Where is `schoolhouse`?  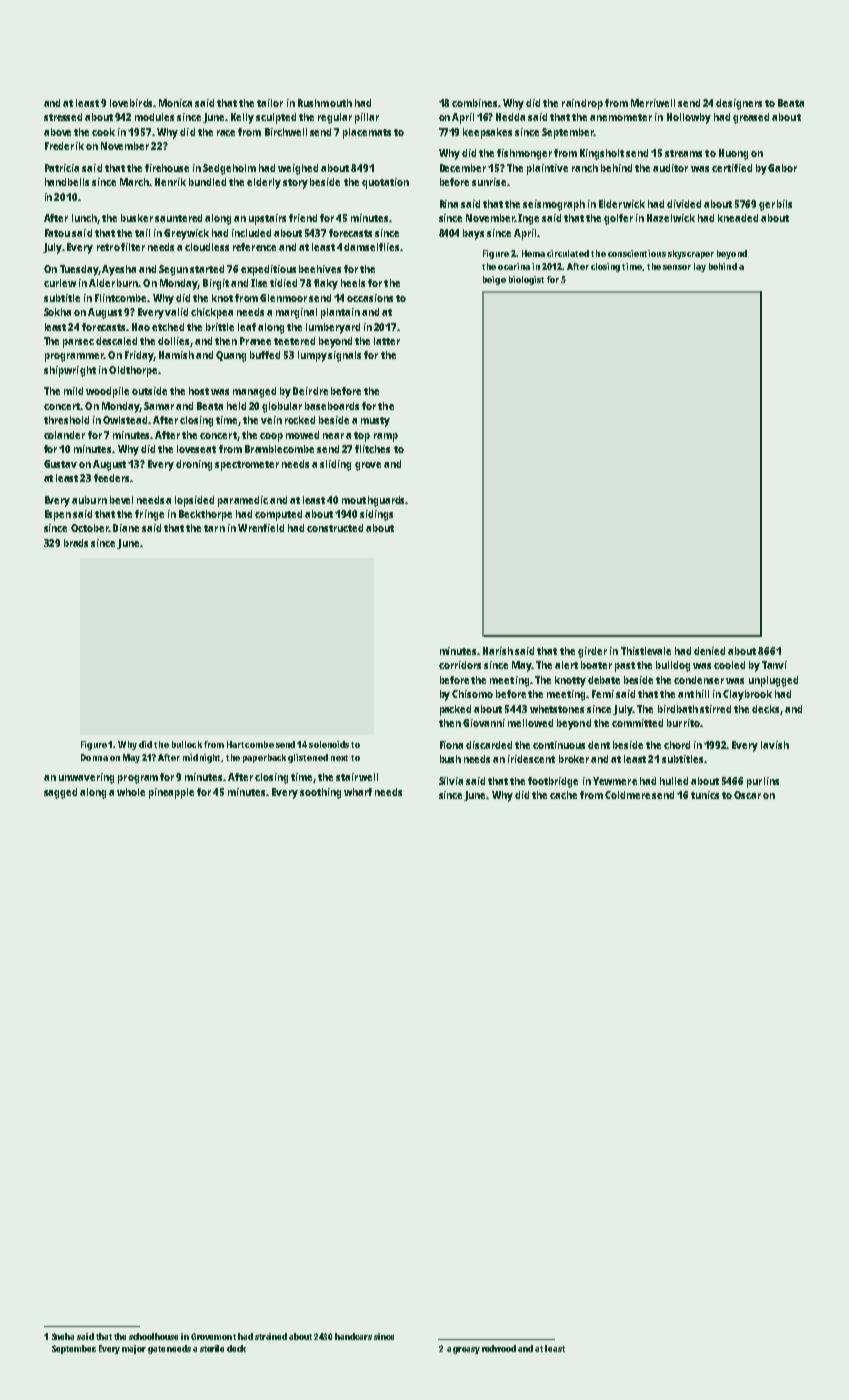 schoolhouse is located at coordinates (153, 1336).
